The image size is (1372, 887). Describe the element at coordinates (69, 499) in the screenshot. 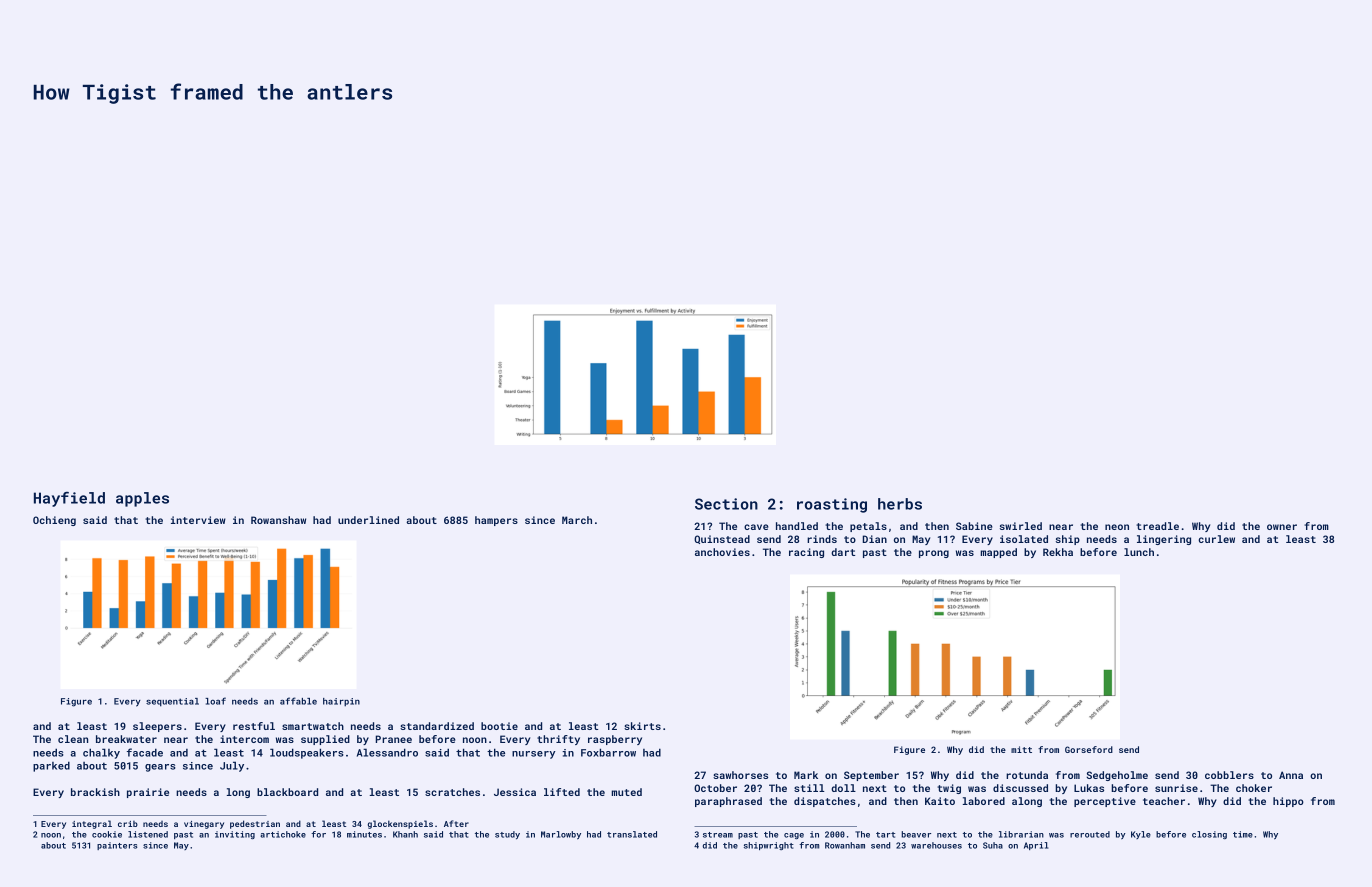

I see `Hayfield` at that location.
